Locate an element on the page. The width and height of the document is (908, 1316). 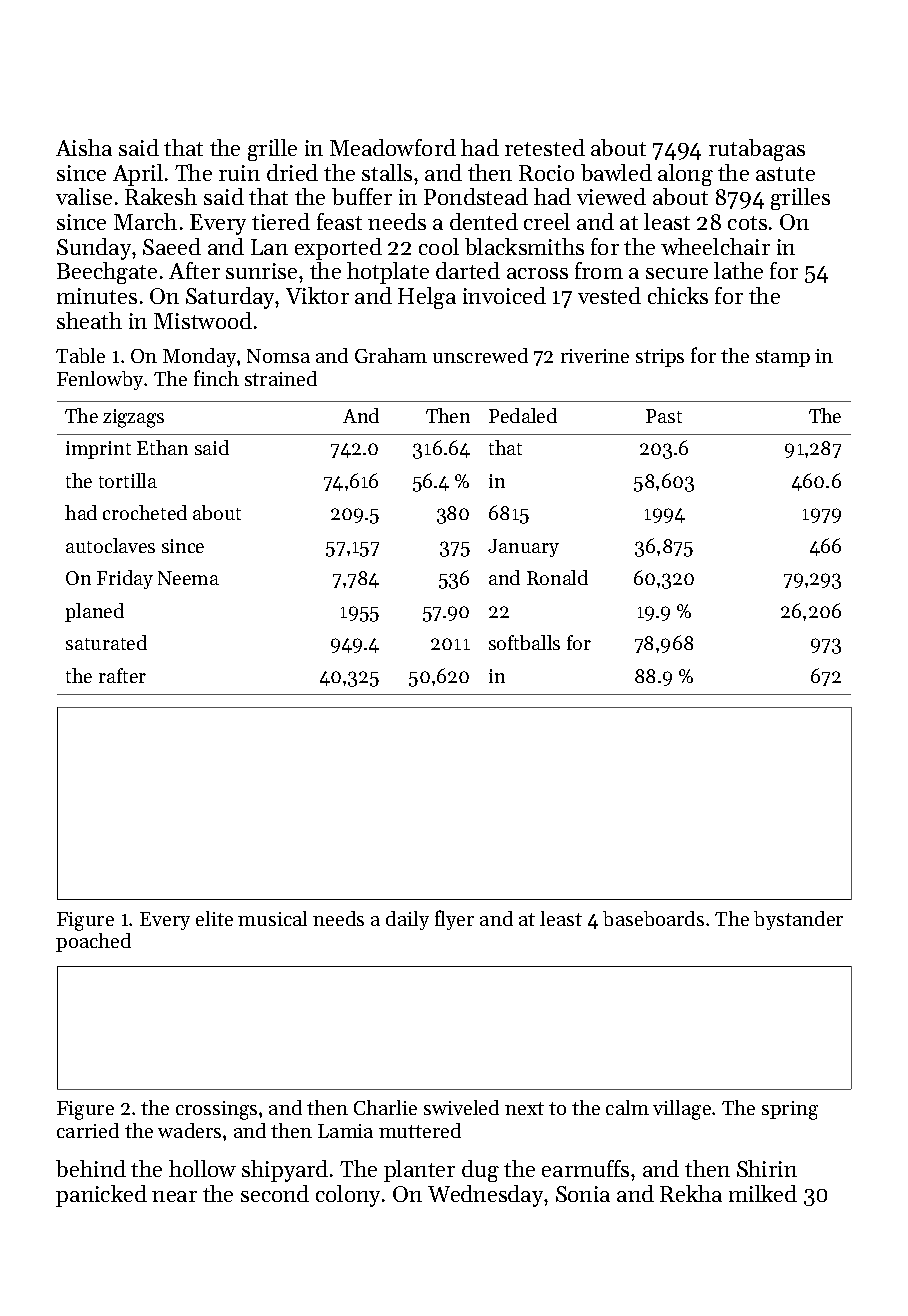
poached is located at coordinates (93, 942).
